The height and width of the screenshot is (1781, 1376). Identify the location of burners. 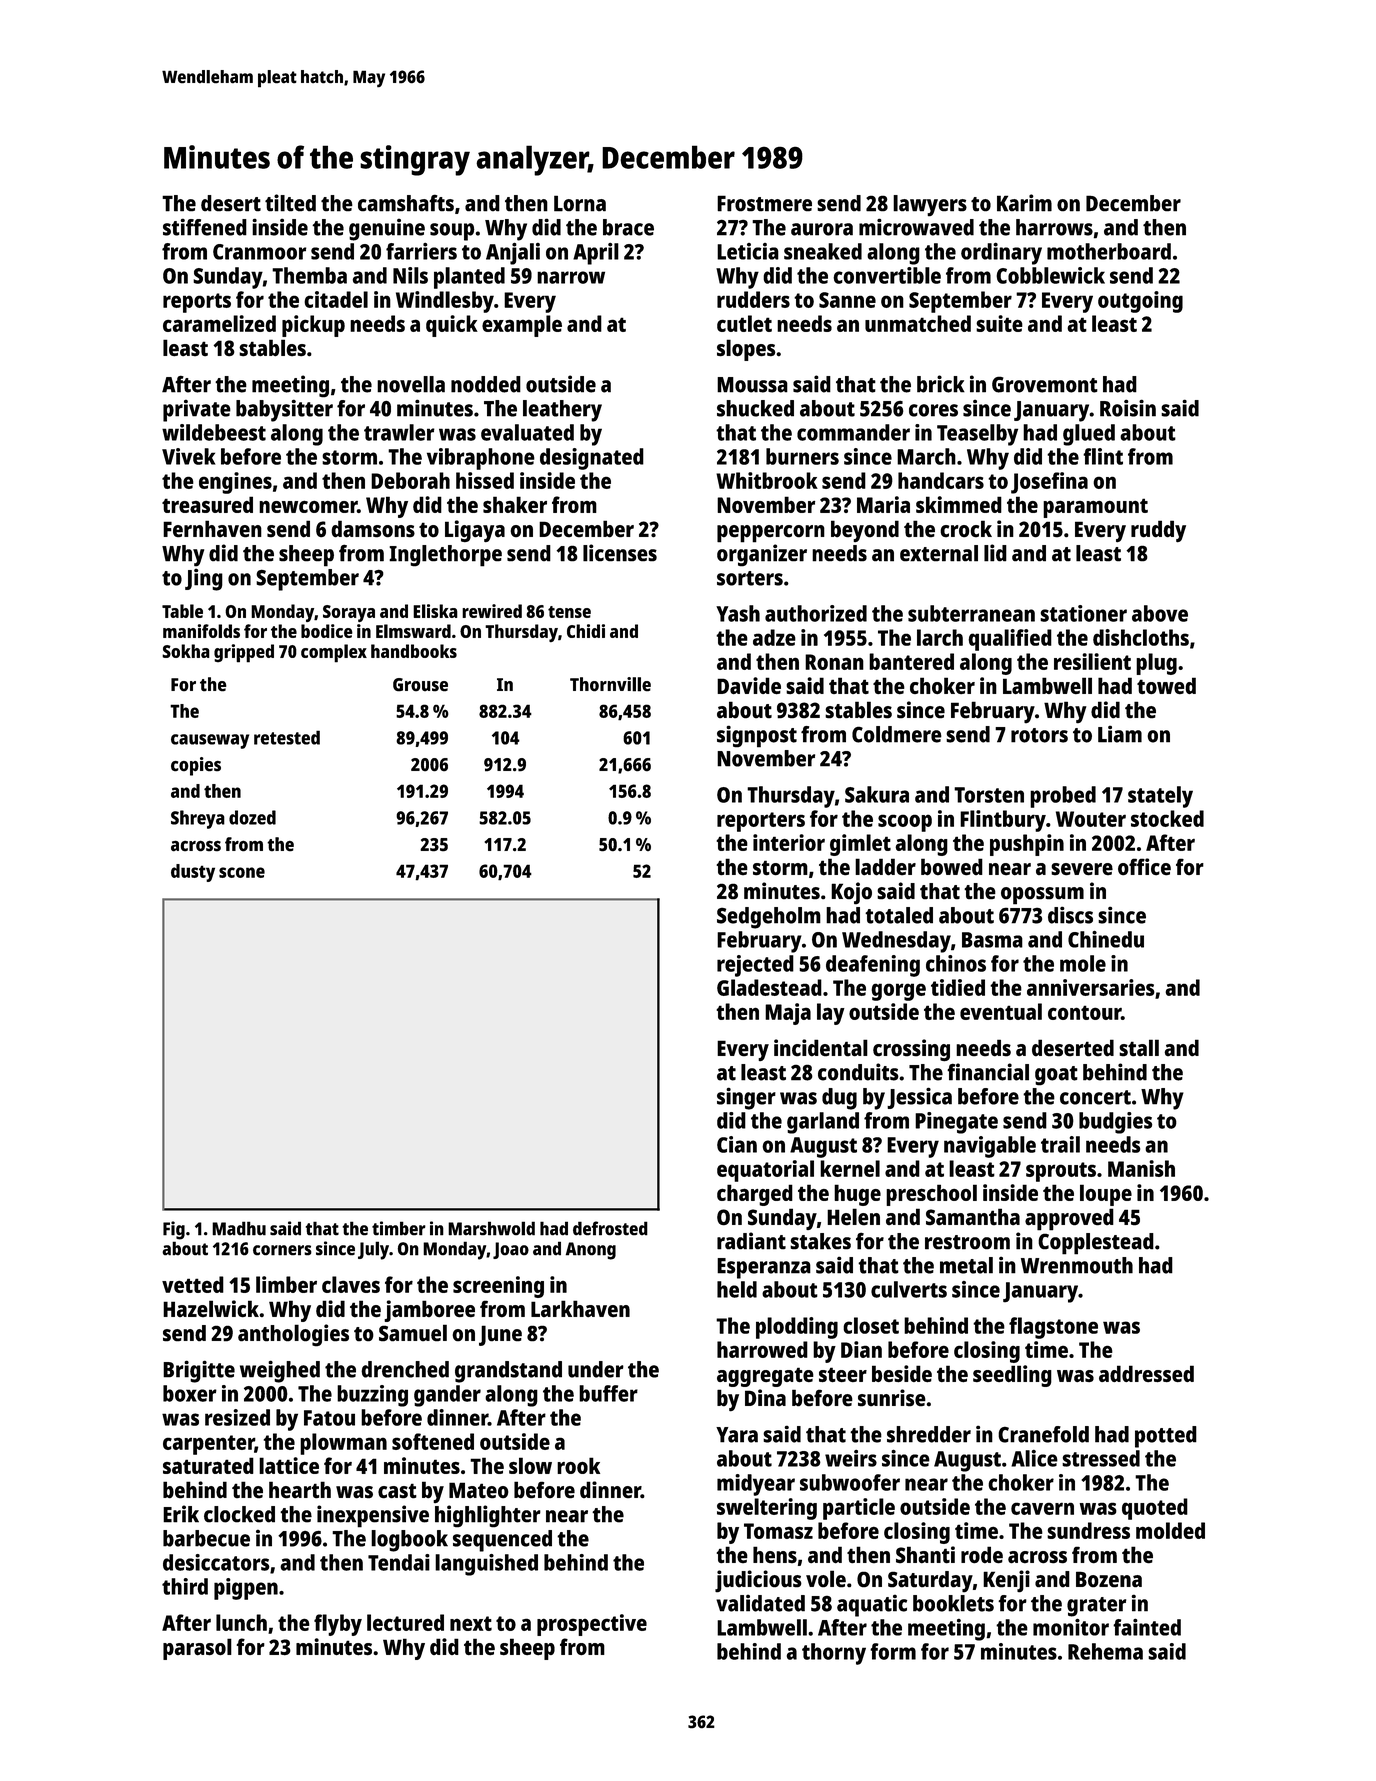
(802, 456).
